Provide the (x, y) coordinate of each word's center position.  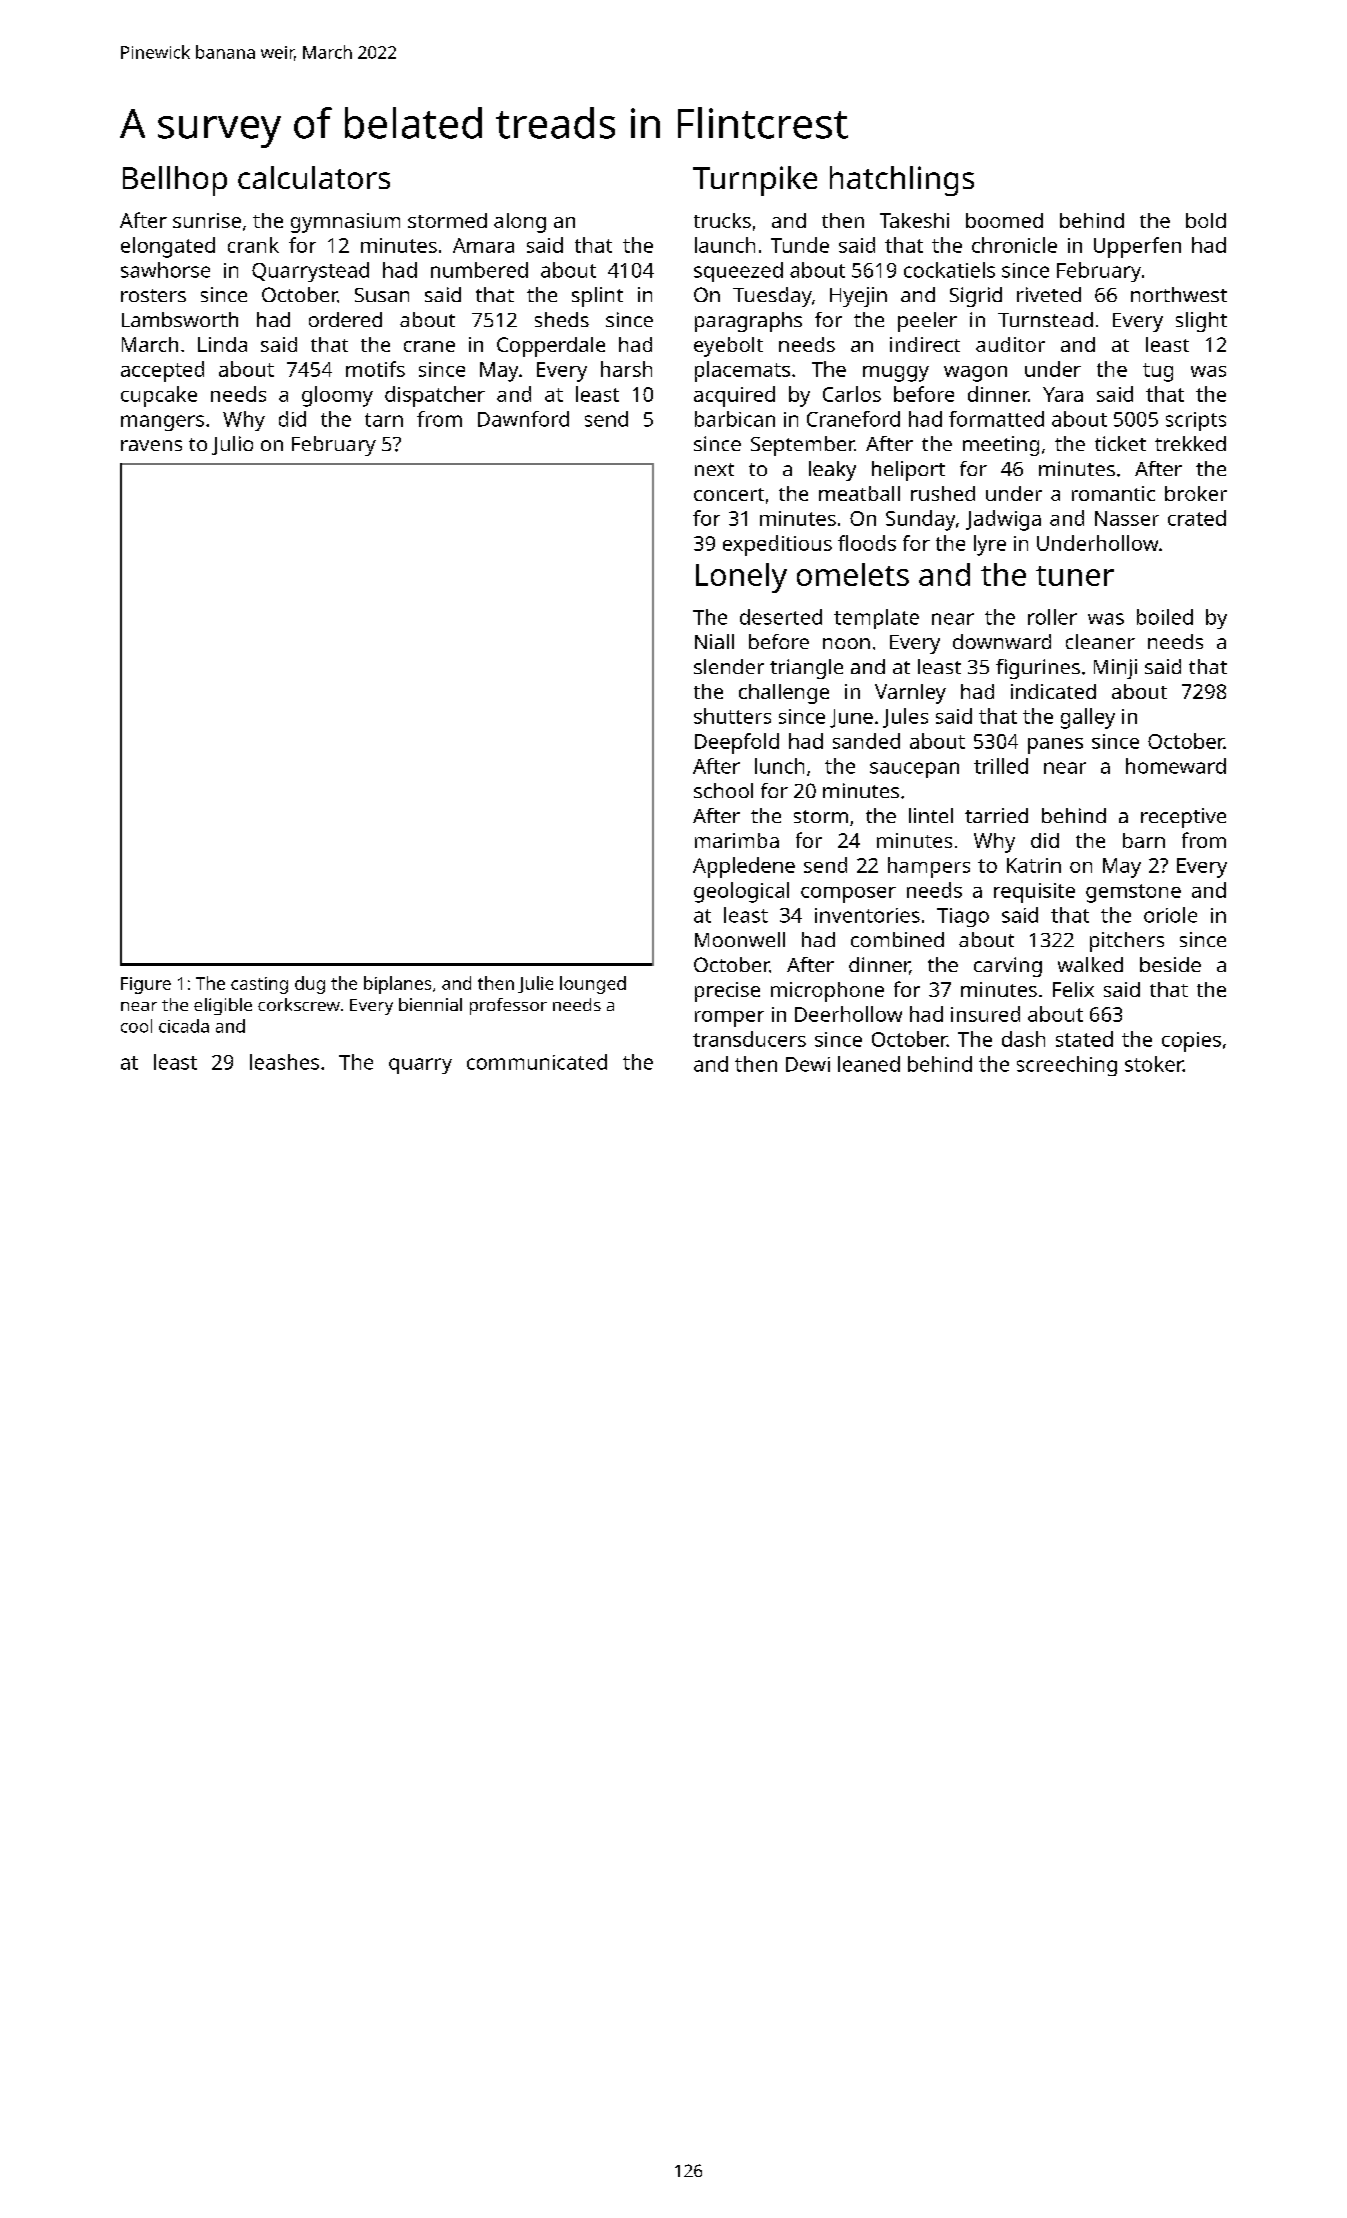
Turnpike (755, 181)
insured (985, 1014)
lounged (593, 985)
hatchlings (902, 181)
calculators (314, 177)
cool (136, 1026)
